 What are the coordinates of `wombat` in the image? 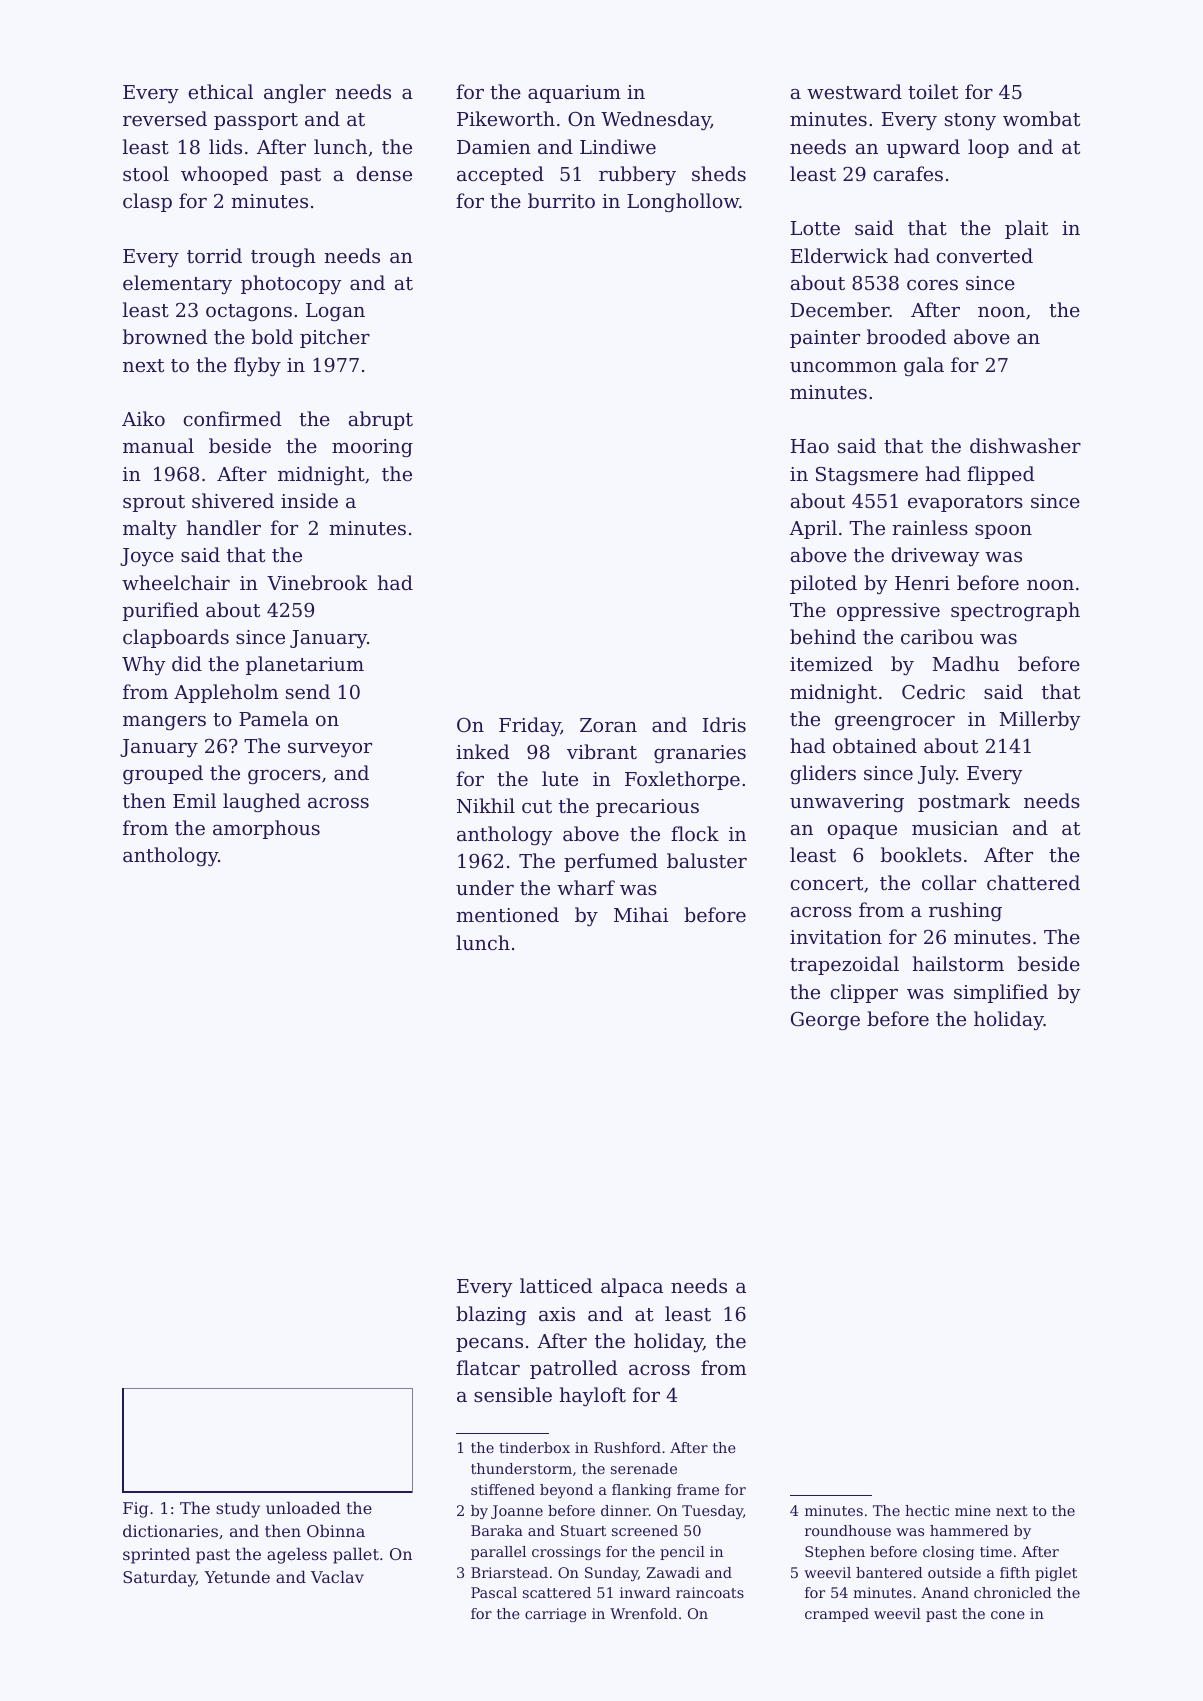 It's located at (1041, 118).
